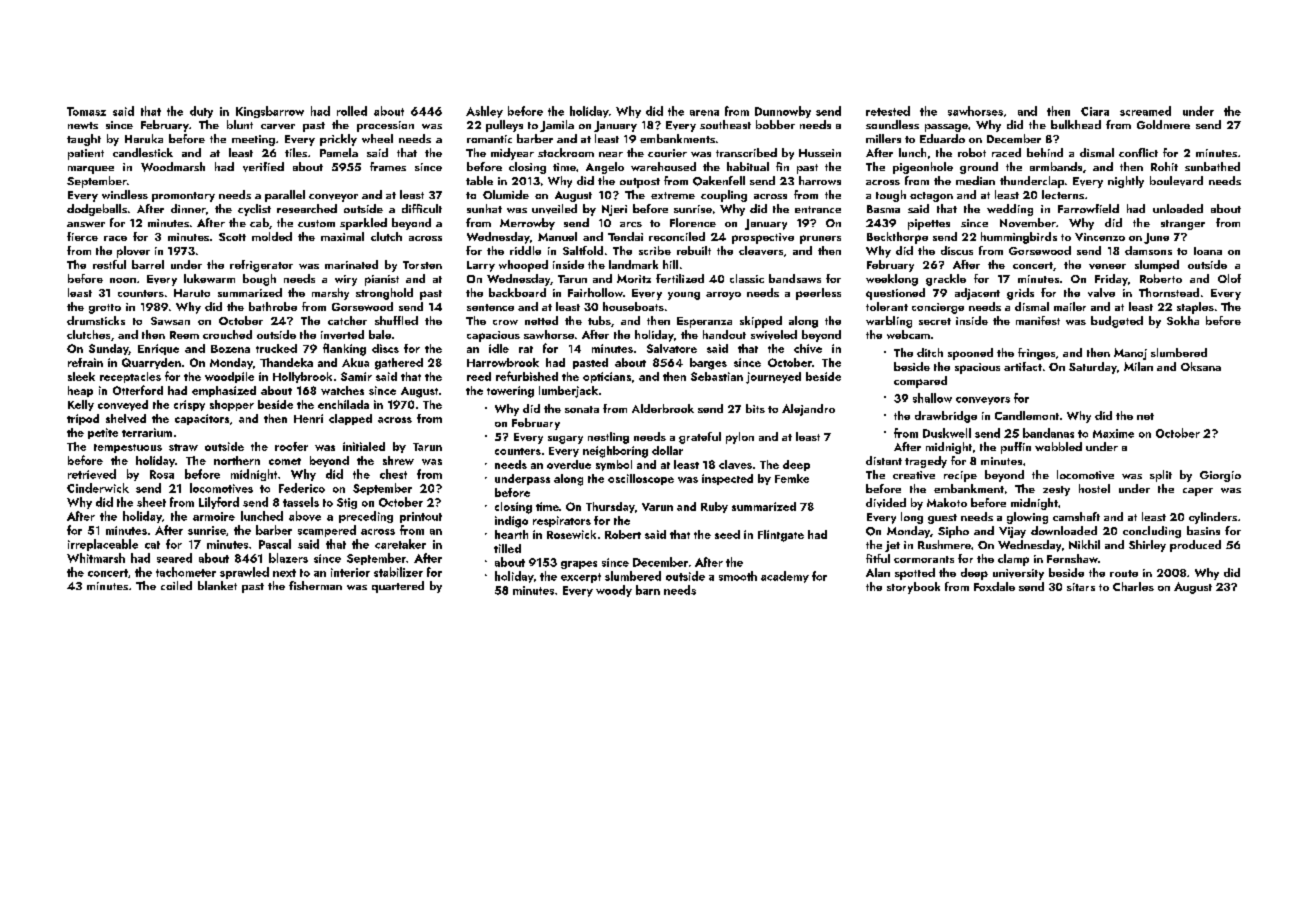 This screenshot has width=1308, height=924. I want to click on lukewarm, so click(209, 278).
